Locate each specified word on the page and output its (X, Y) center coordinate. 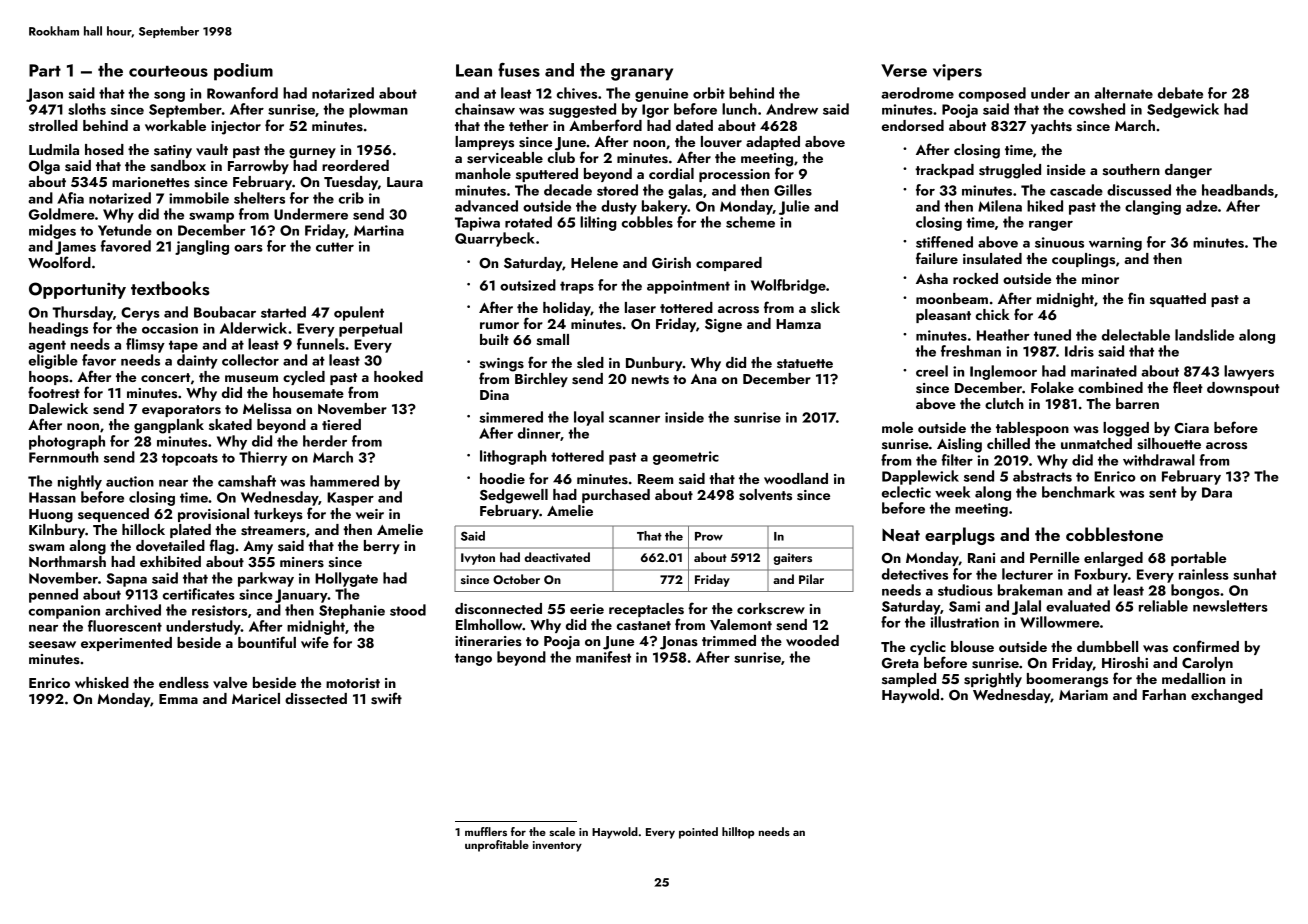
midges (52, 231)
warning (1115, 244)
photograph (67, 442)
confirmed (1206, 646)
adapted (773, 143)
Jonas (679, 643)
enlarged (1113, 559)
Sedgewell (514, 496)
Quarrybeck (495, 239)
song (169, 97)
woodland (796, 478)
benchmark (1078, 492)
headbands (1238, 190)
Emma (178, 699)
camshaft (247, 481)
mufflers (486, 831)
